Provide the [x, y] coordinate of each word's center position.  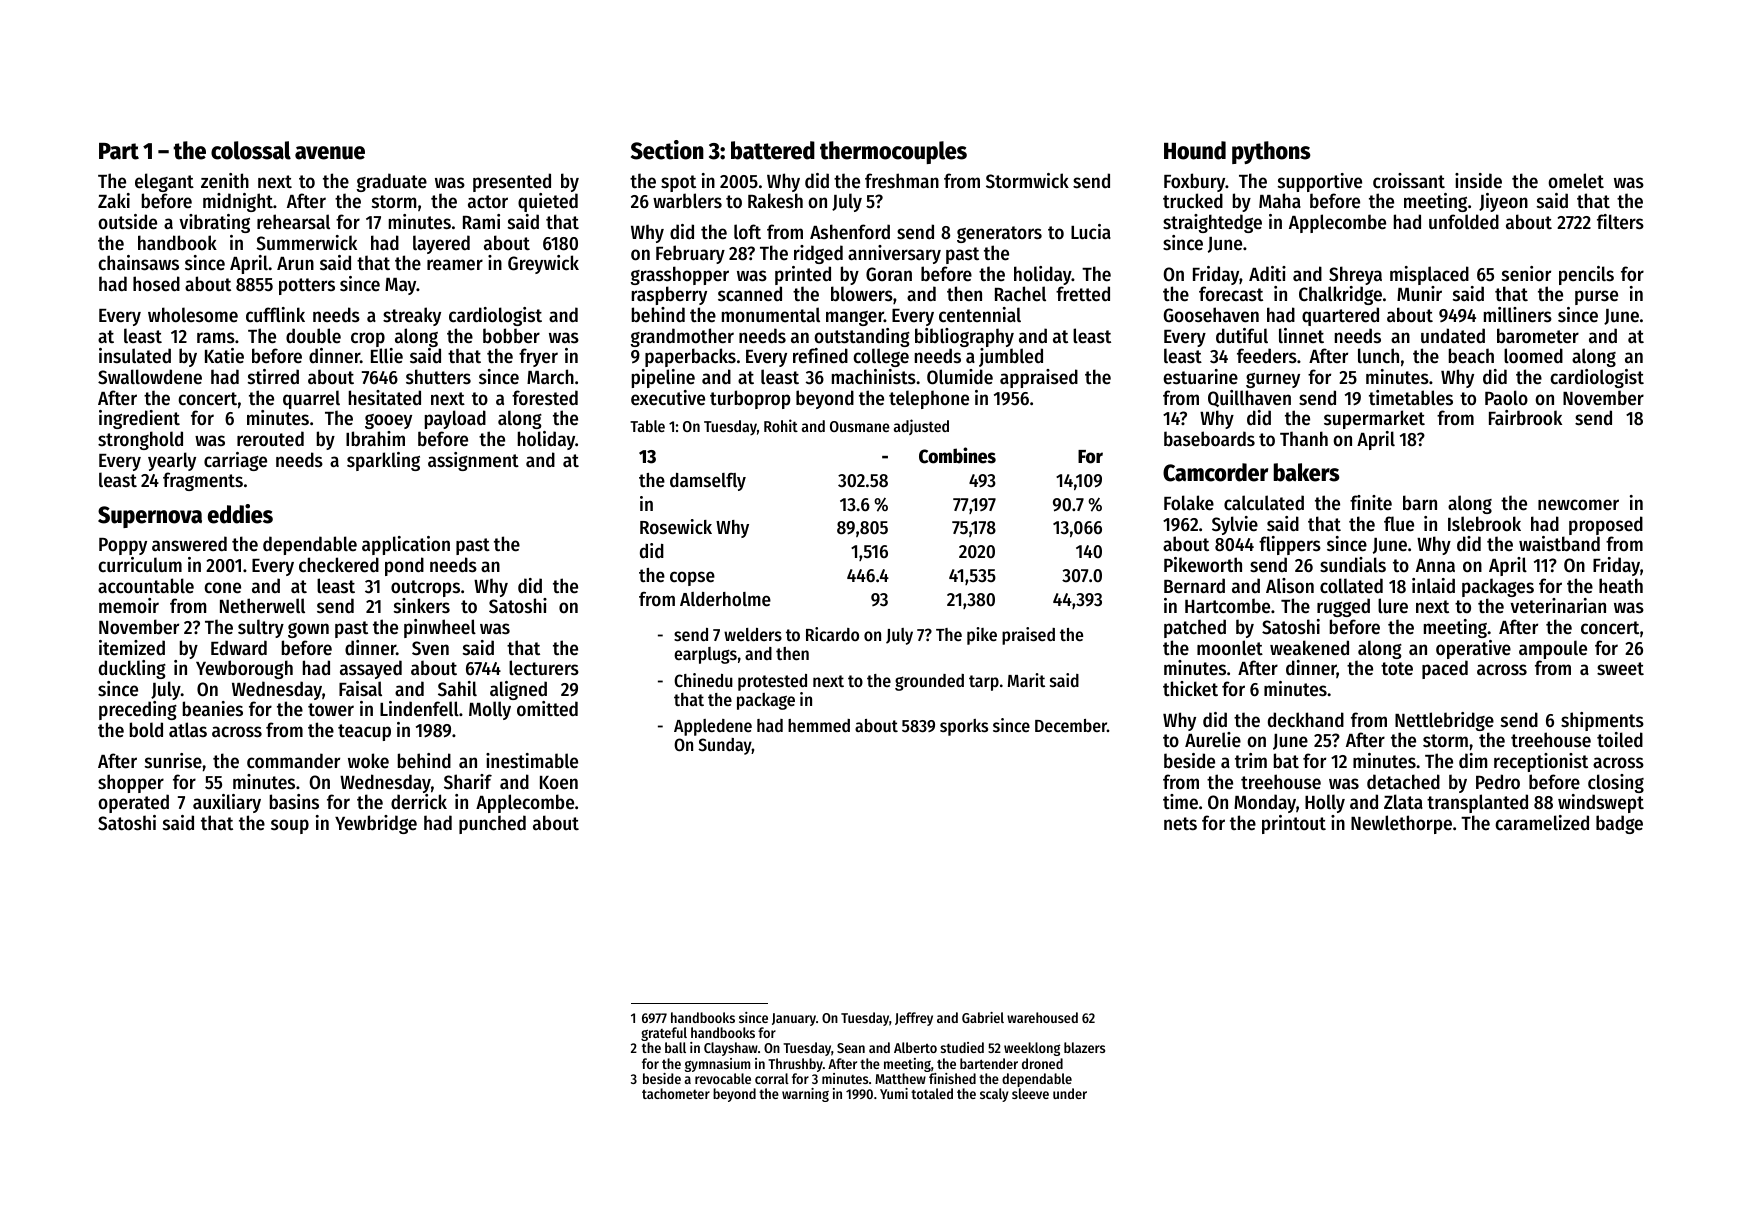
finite [1371, 502]
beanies [213, 708]
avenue [330, 153]
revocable [723, 1078]
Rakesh [775, 201]
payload [455, 419]
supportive [1320, 182]
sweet [1620, 669]
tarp [984, 683]
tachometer [676, 1093]
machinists [874, 377]
